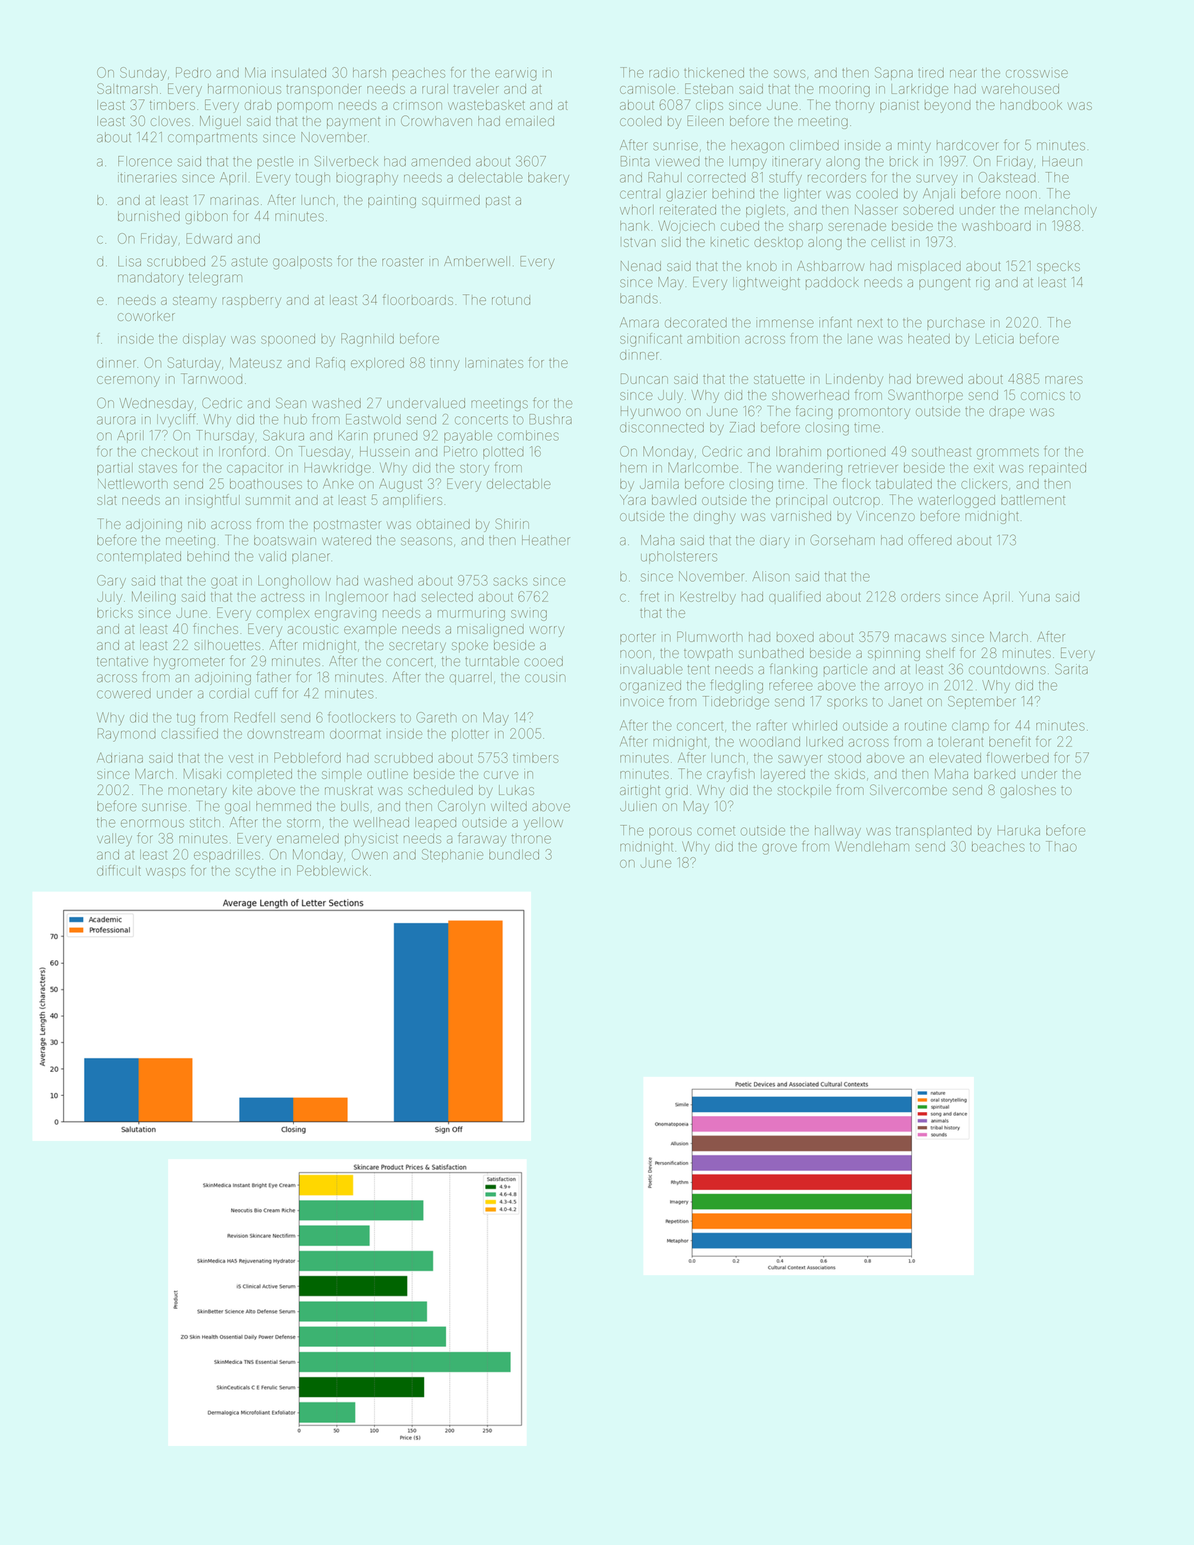 The image size is (1194, 1545). Describe the element at coordinates (332, 870) in the image. I see `Pebblewick` at that location.
